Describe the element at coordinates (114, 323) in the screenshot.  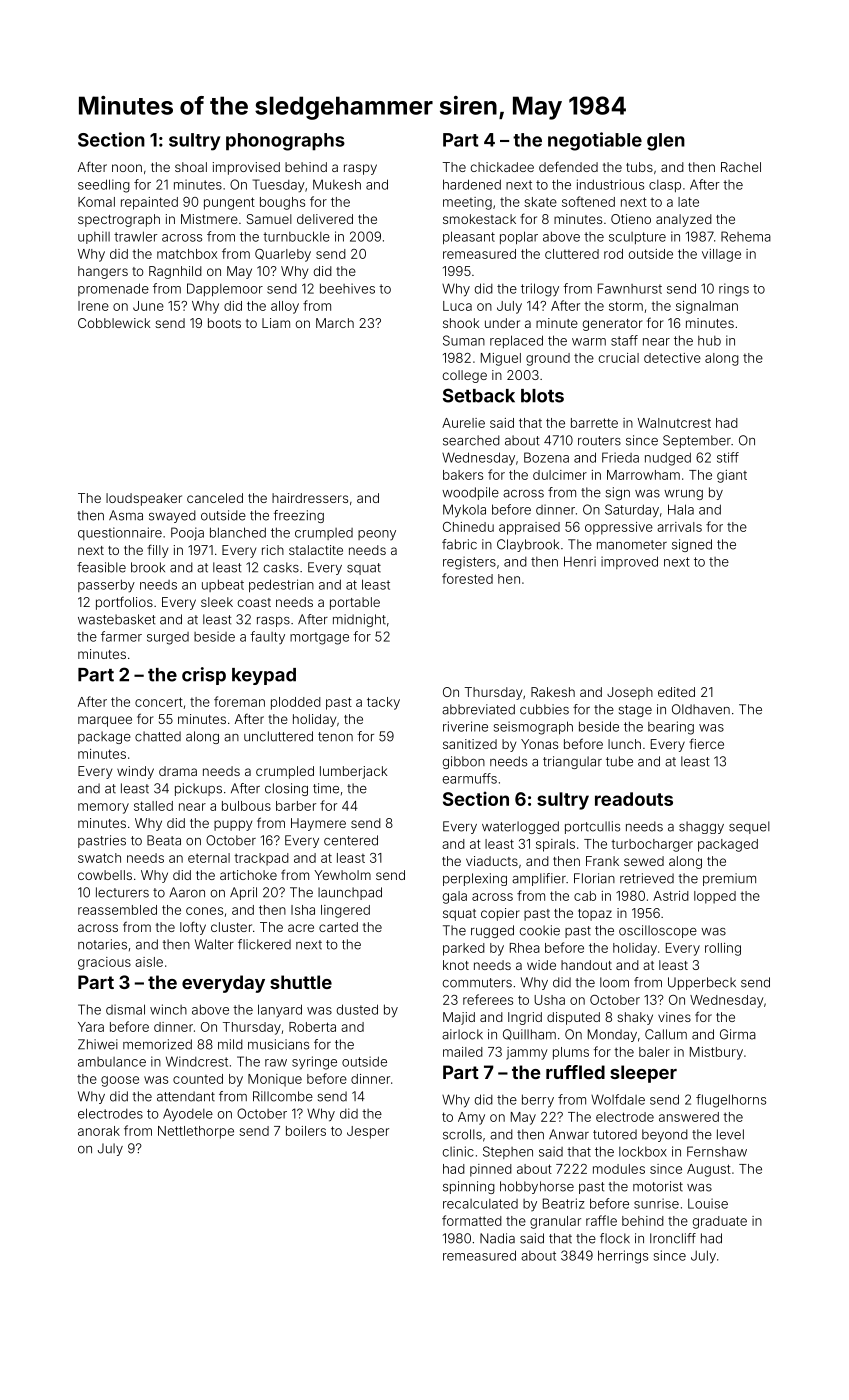
I see `Cobblewick` at that location.
